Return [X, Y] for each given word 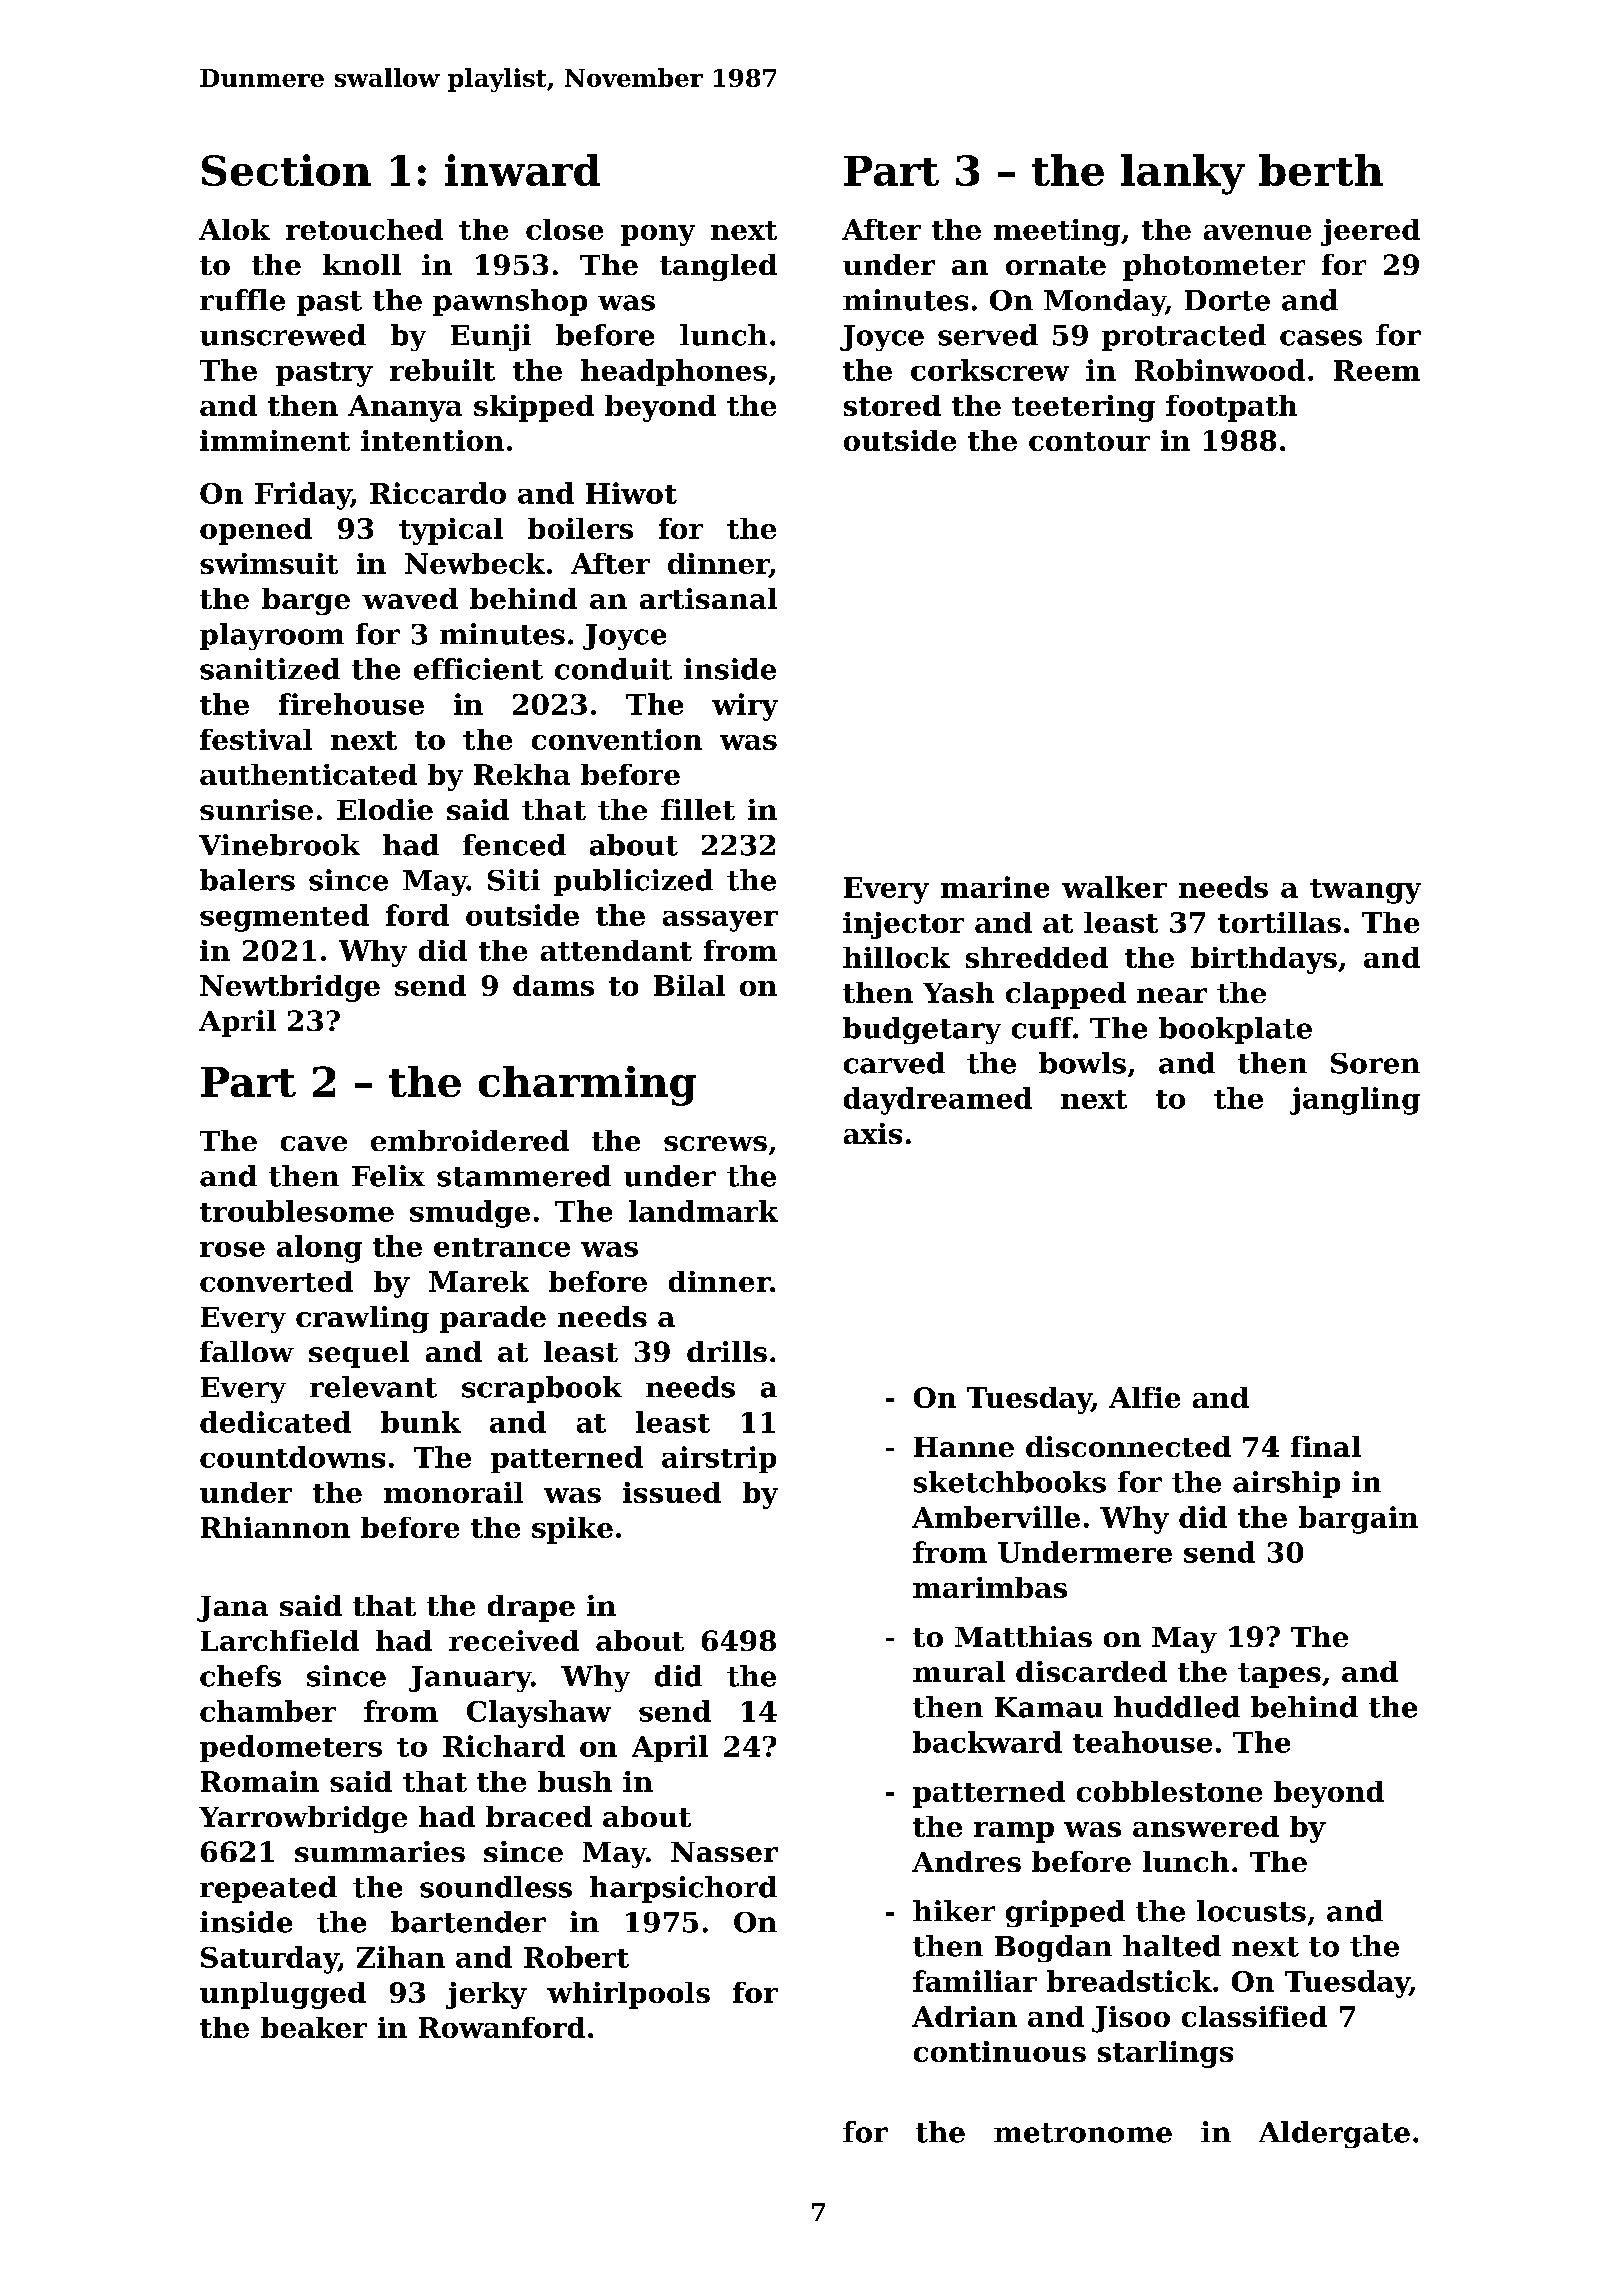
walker [1114, 887]
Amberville [996, 1517]
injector [903, 925]
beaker [314, 2027]
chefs [240, 1676]
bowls [1082, 1063]
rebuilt [442, 370]
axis [873, 1133]
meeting [1057, 232]
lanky [1183, 174]
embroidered [470, 1140]
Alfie [1144, 1397]
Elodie [385, 809]
